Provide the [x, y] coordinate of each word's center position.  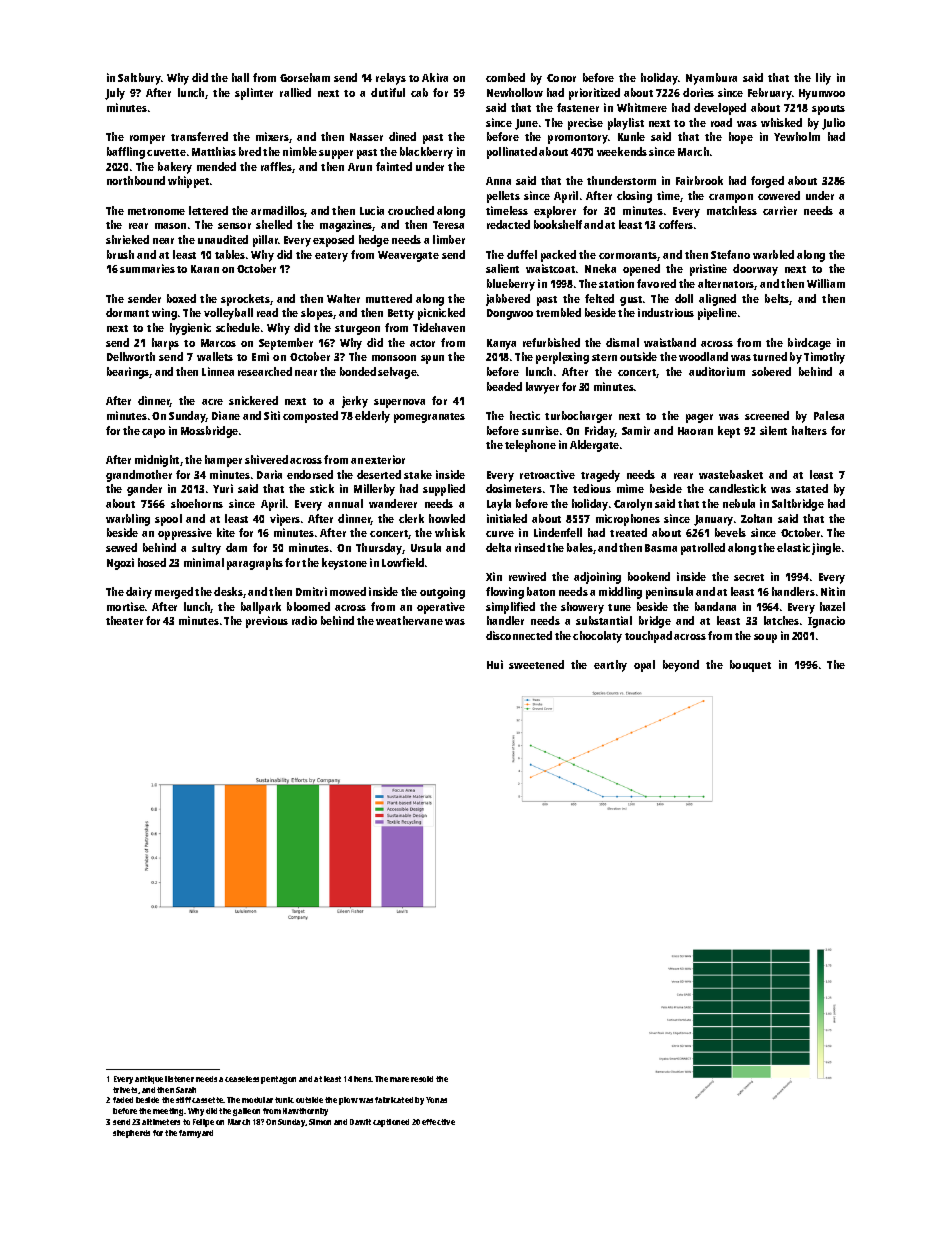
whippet [188, 182]
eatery [331, 257]
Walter [343, 298]
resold [422, 1079]
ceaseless [242, 1079]
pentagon [278, 1080]
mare [399, 1079]
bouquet [750, 666]
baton [541, 591]
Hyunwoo [822, 94]
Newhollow [515, 92]
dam [236, 547]
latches [781, 620]
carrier [780, 210]
